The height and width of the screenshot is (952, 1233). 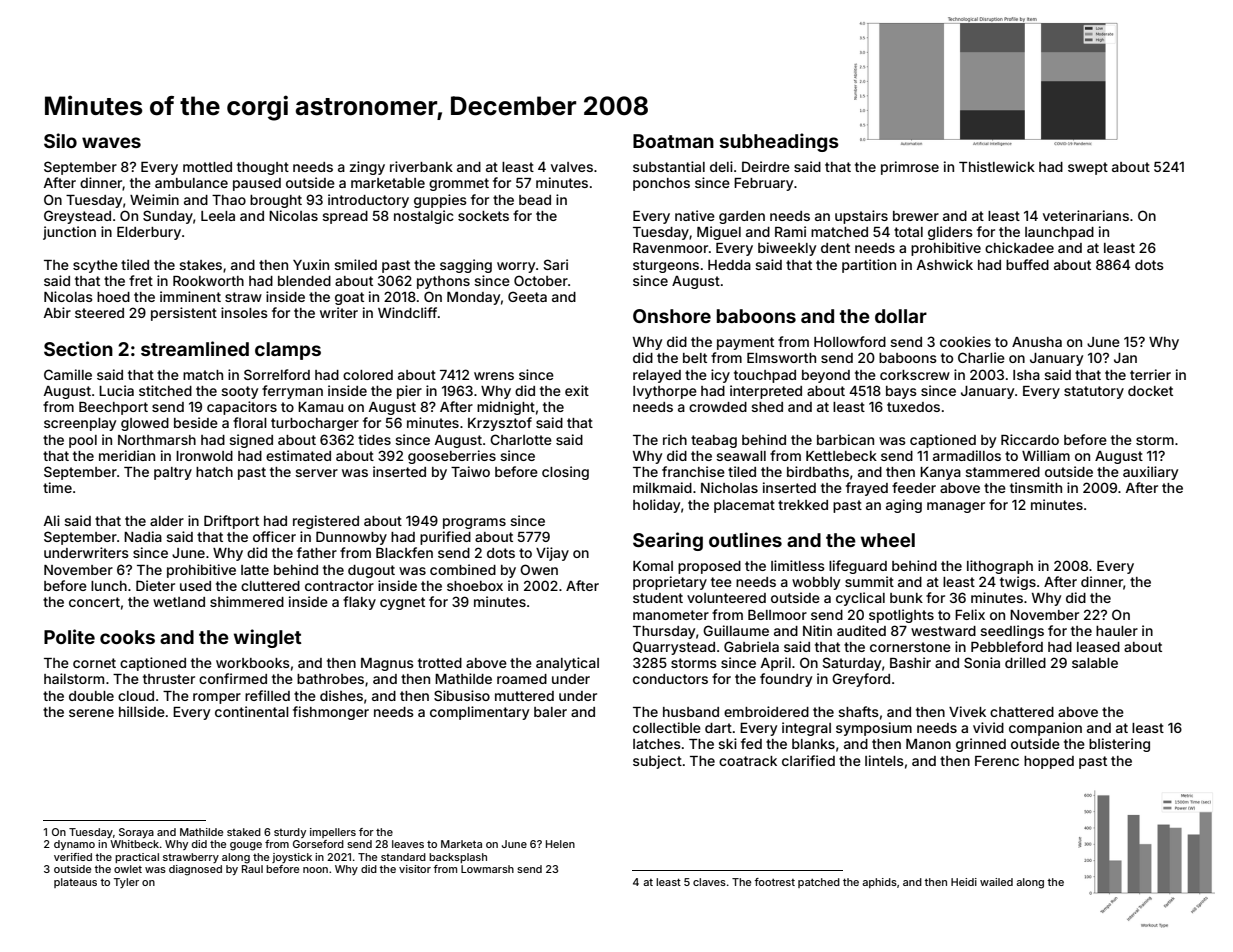 What do you see at coordinates (1019, 247) in the screenshot?
I see `chickadee` at bounding box center [1019, 247].
